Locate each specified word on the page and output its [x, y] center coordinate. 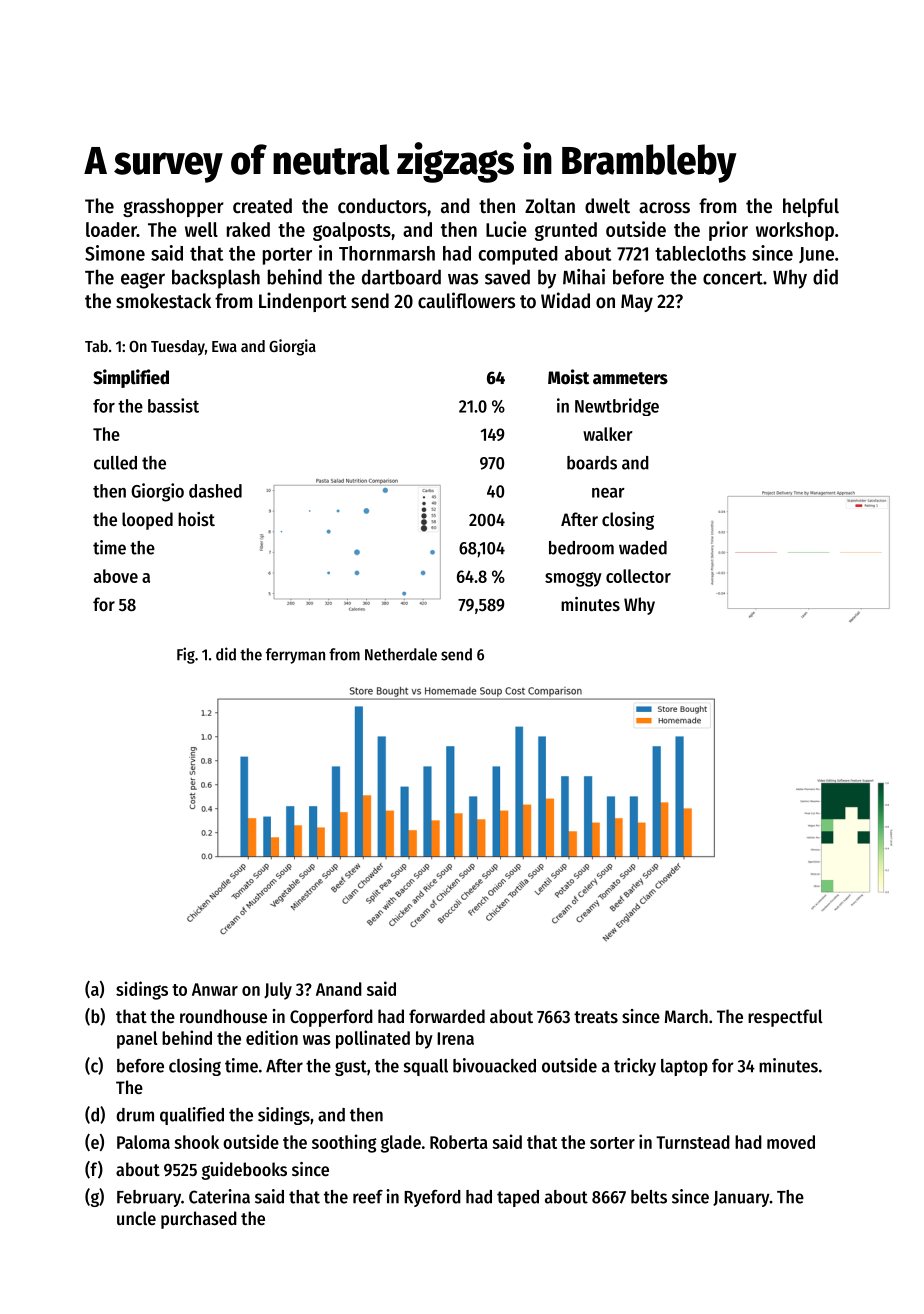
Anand [339, 989]
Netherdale [401, 654]
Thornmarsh [387, 253]
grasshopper [173, 207]
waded [643, 548]
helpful [811, 207]
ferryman [295, 656]
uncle [136, 1218]
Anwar [215, 989]
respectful [785, 1018]
